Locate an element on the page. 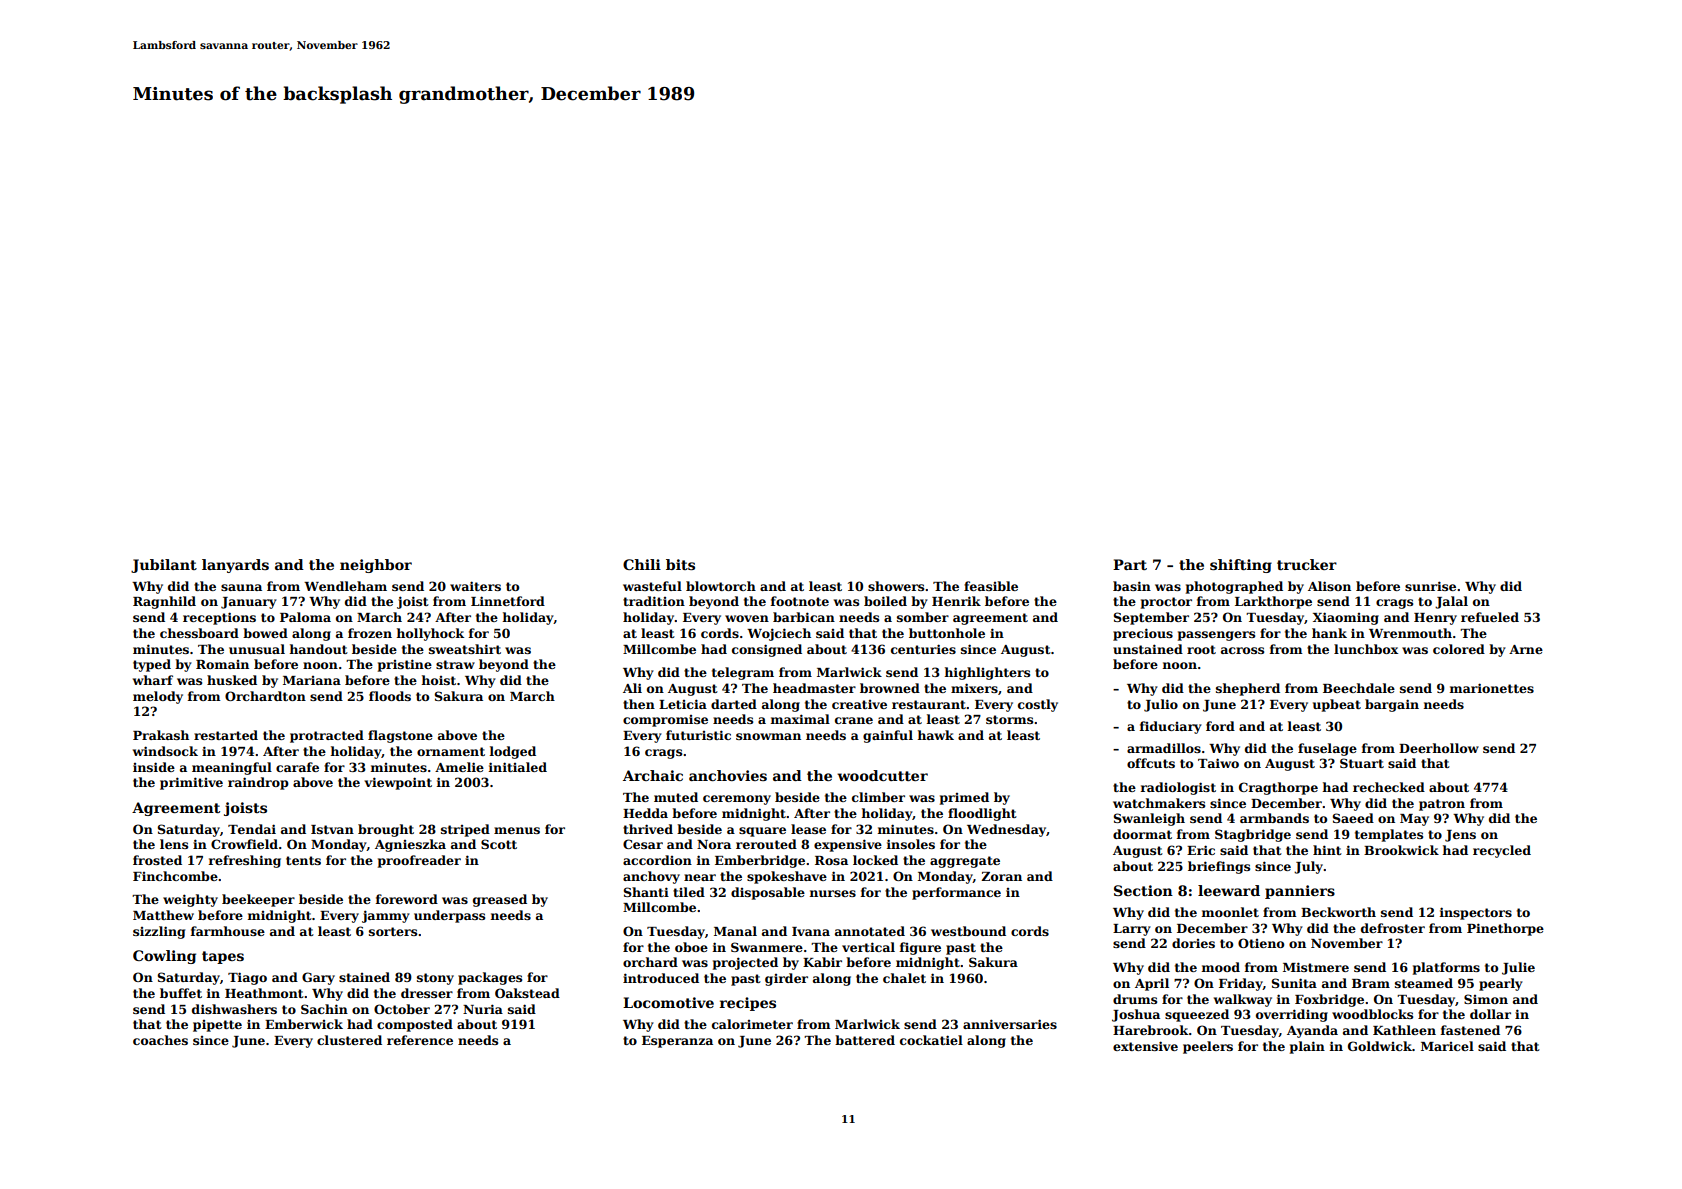 This page has width=1682, height=1189. clustered is located at coordinates (349, 1040).
